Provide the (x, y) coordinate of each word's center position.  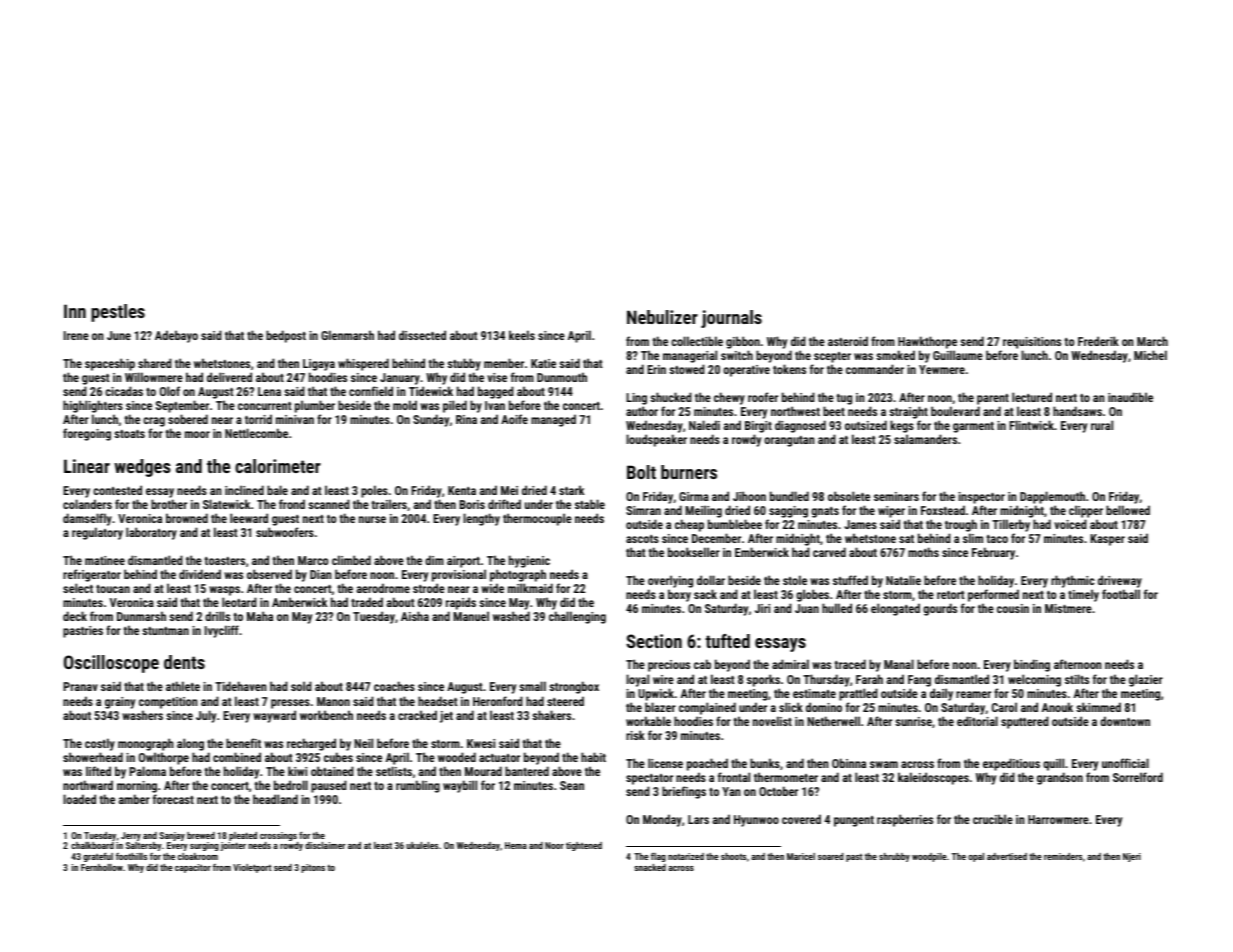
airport (463, 562)
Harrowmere (1058, 819)
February (993, 553)
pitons (313, 868)
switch (737, 355)
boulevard (955, 411)
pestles (118, 313)
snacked (650, 867)
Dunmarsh (141, 616)
